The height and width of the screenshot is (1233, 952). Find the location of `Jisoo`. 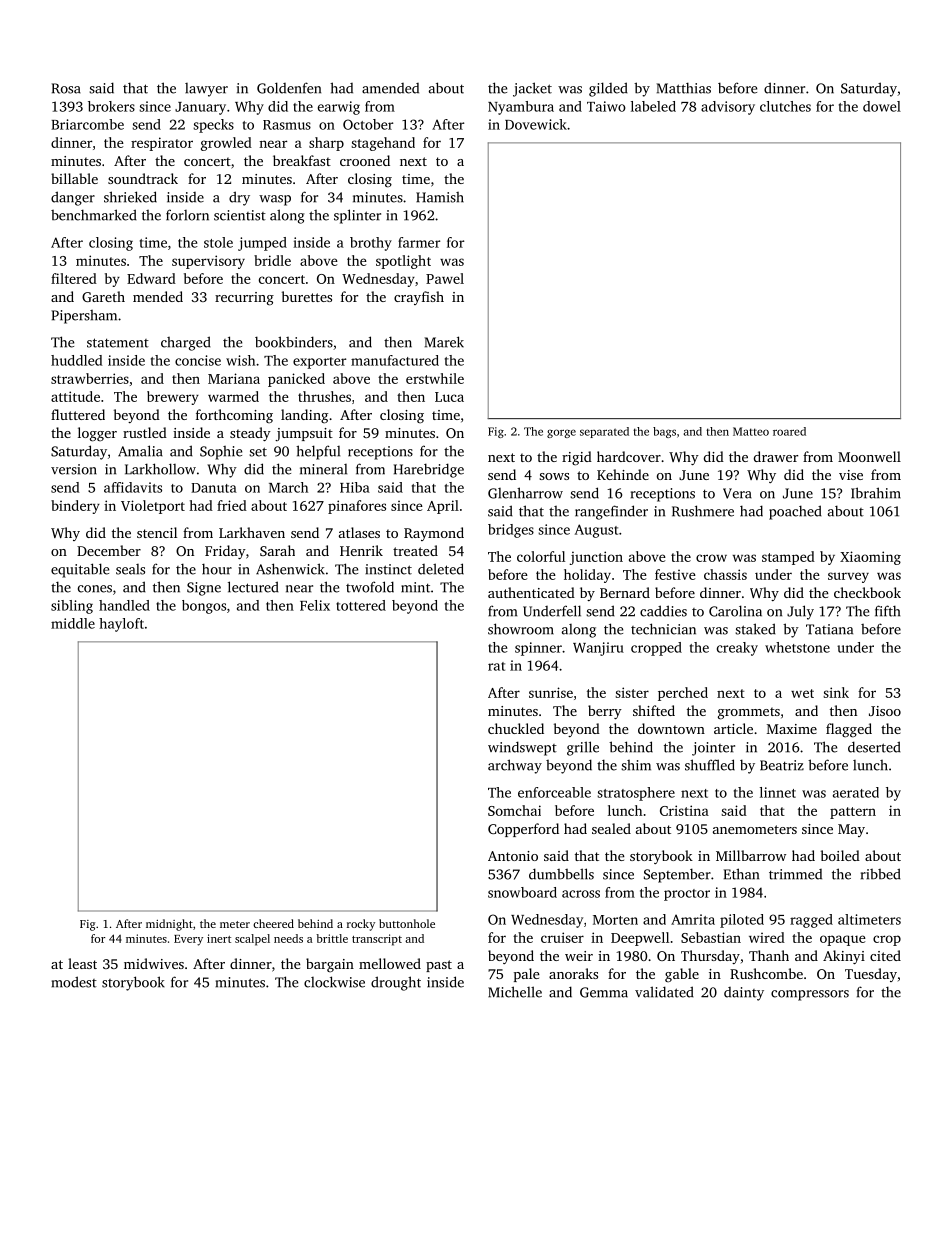

Jisoo is located at coordinates (885, 711).
